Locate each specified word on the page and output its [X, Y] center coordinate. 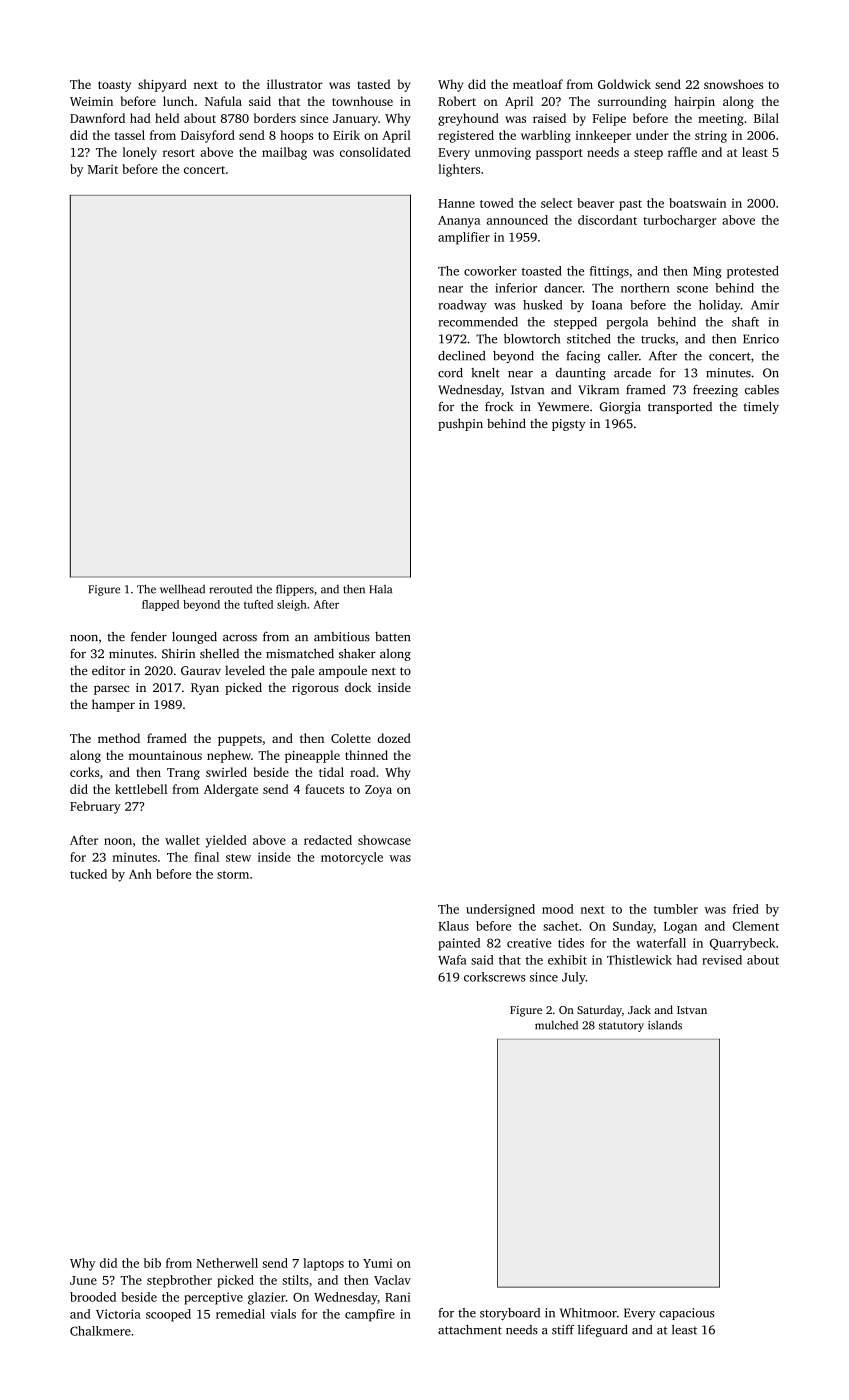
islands [665, 1025]
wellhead [182, 589]
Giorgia [620, 408]
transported [680, 408]
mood [558, 909]
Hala [380, 589]
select [556, 203]
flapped [160, 605]
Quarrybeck [742, 944]
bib [152, 1263]
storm [233, 875]
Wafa [452, 960]
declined [461, 356]
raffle [682, 152]
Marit [103, 169]
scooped [168, 1315]
